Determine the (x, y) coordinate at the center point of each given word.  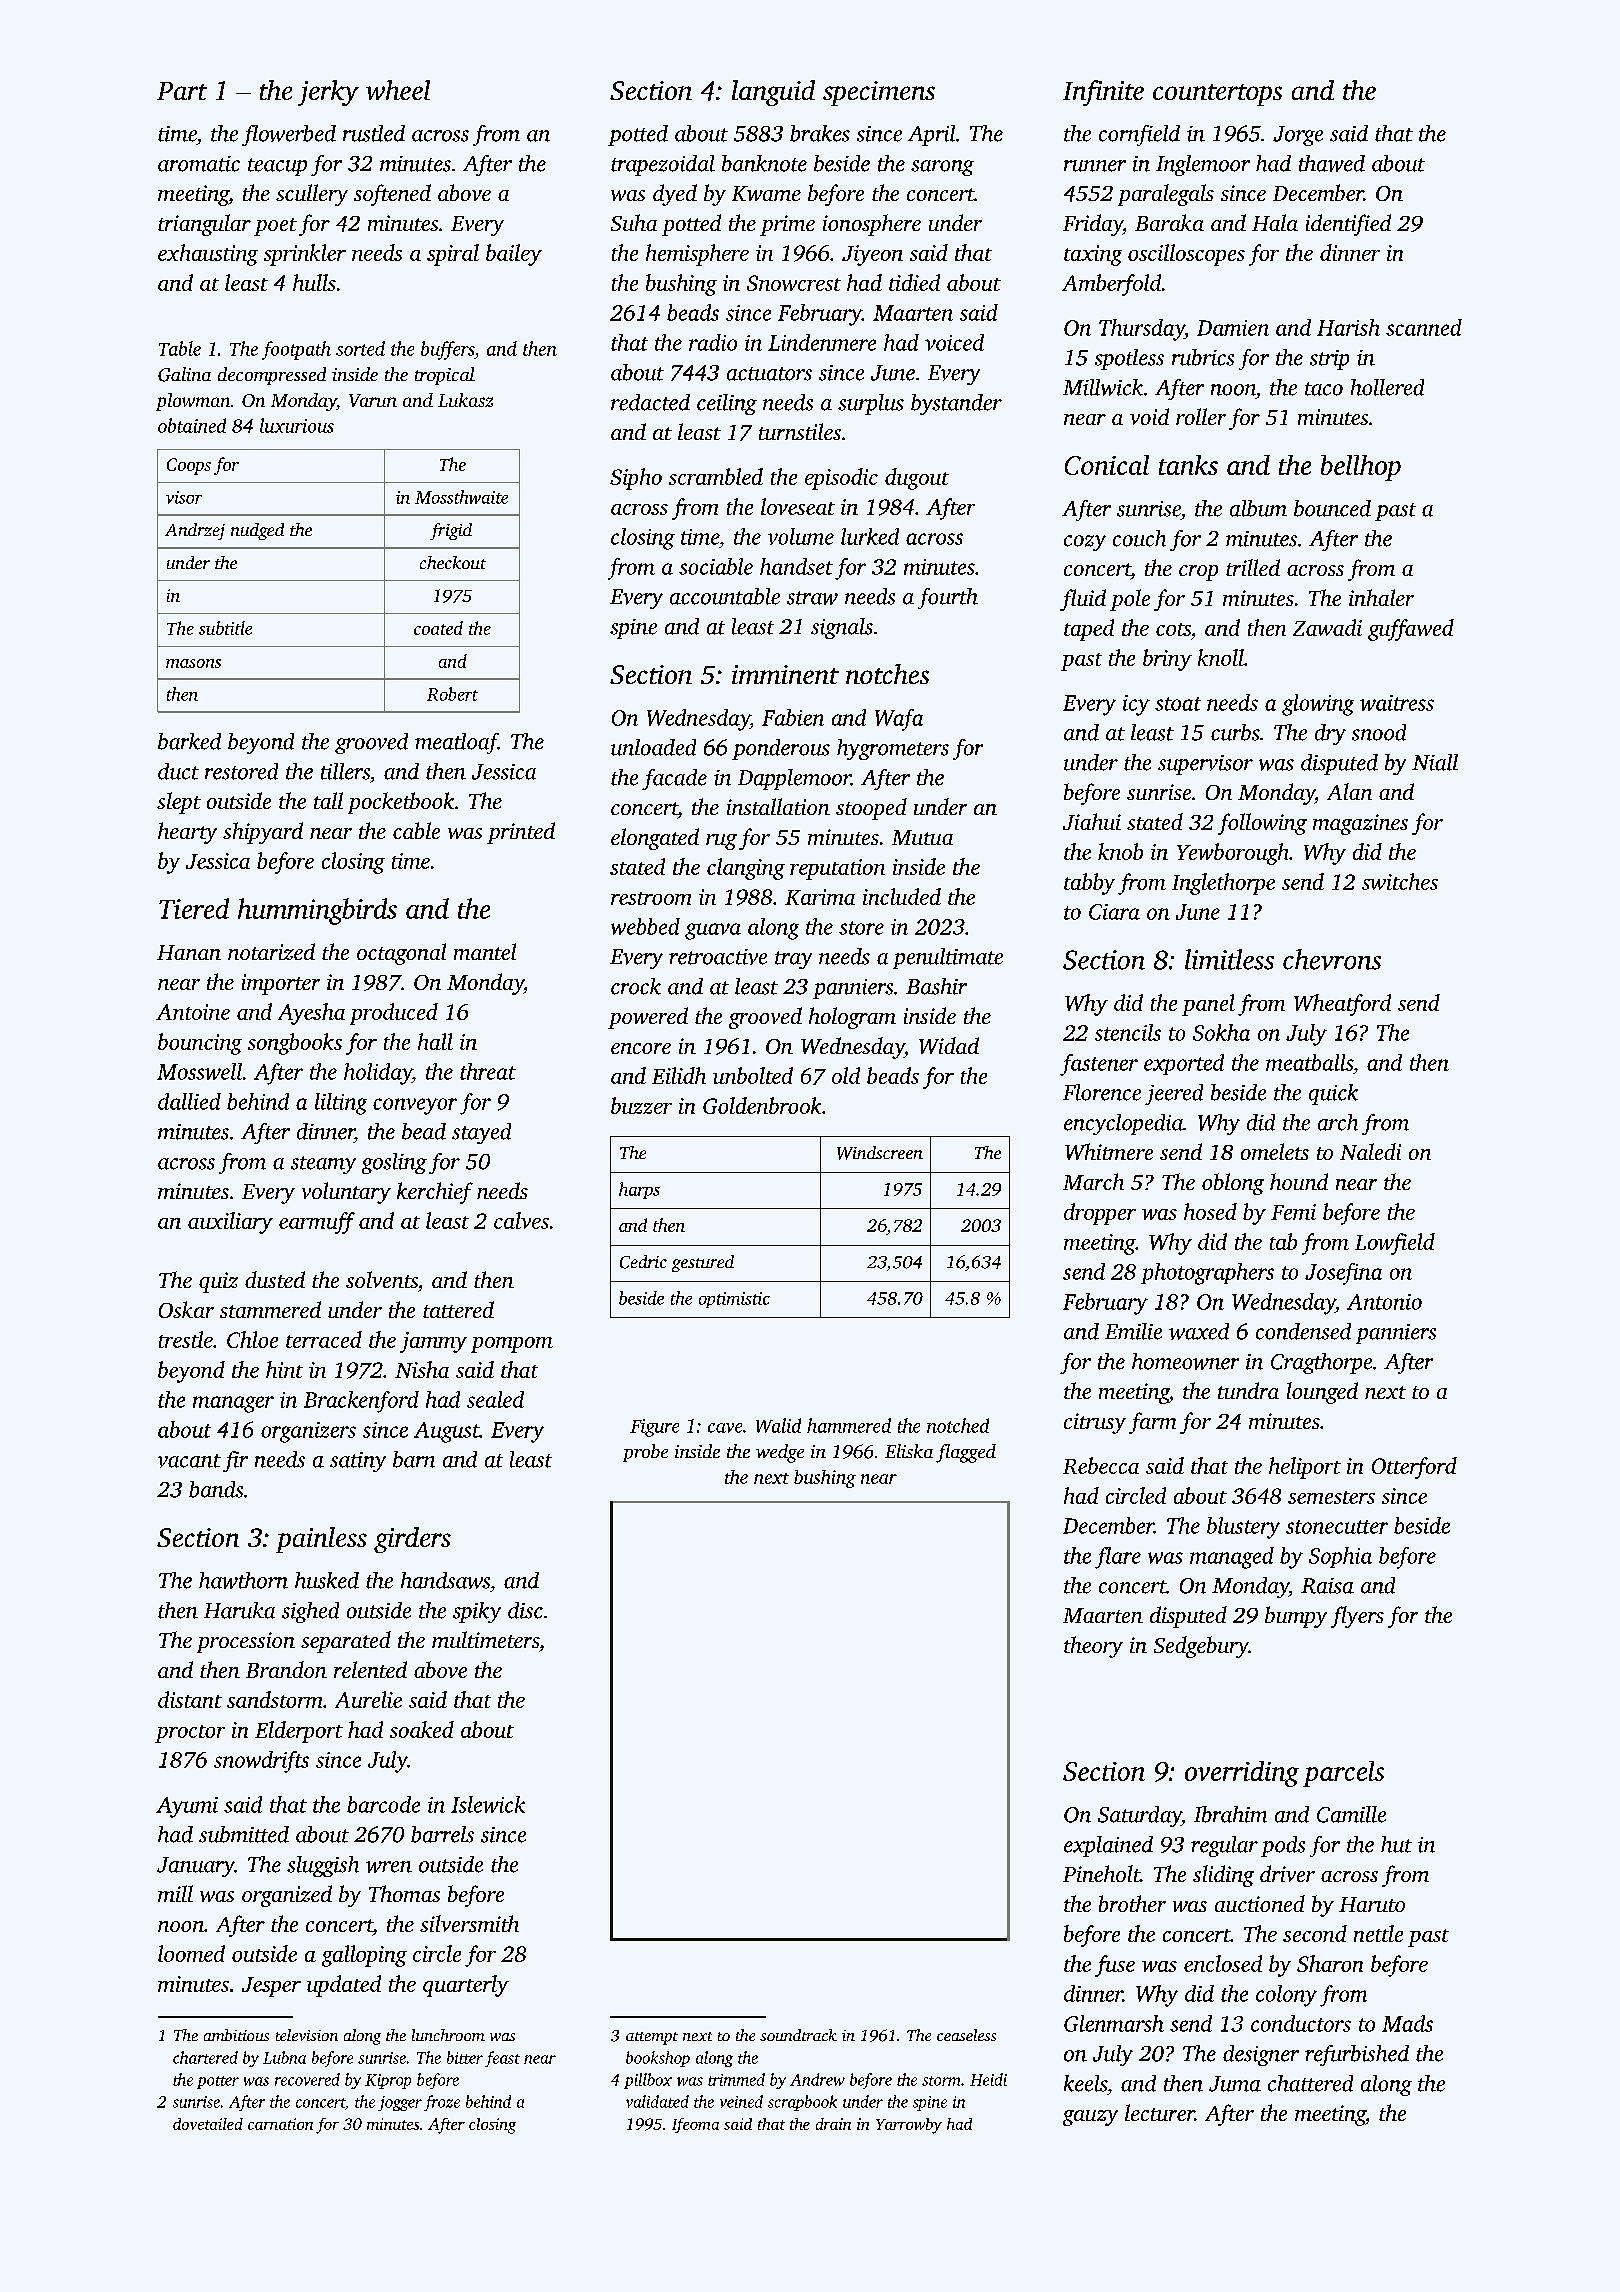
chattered (1310, 2083)
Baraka (1169, 222)
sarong (942, 168)
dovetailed (208, 2124)
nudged (257, 531)
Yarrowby (909, 2126)
